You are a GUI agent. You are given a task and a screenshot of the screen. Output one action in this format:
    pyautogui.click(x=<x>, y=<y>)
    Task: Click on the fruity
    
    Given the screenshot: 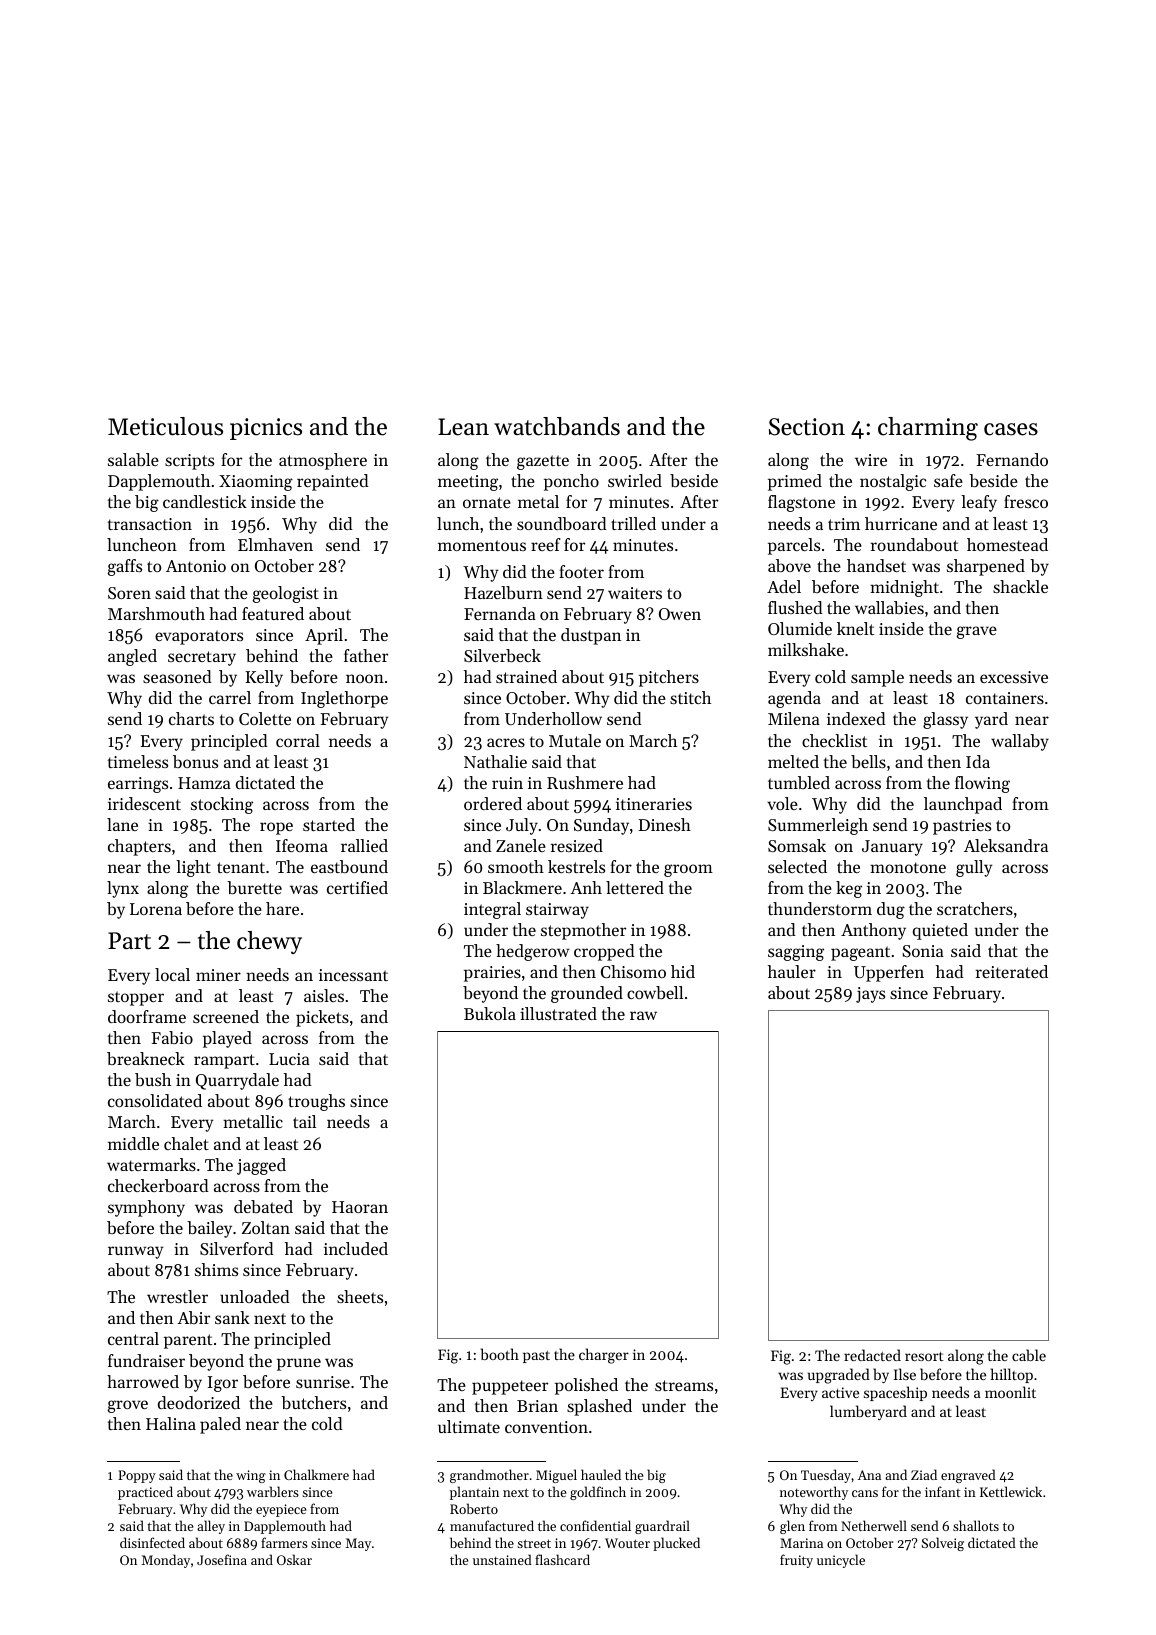 What is the action you would take?
    pyautogui.click(x=796, y=1561)
